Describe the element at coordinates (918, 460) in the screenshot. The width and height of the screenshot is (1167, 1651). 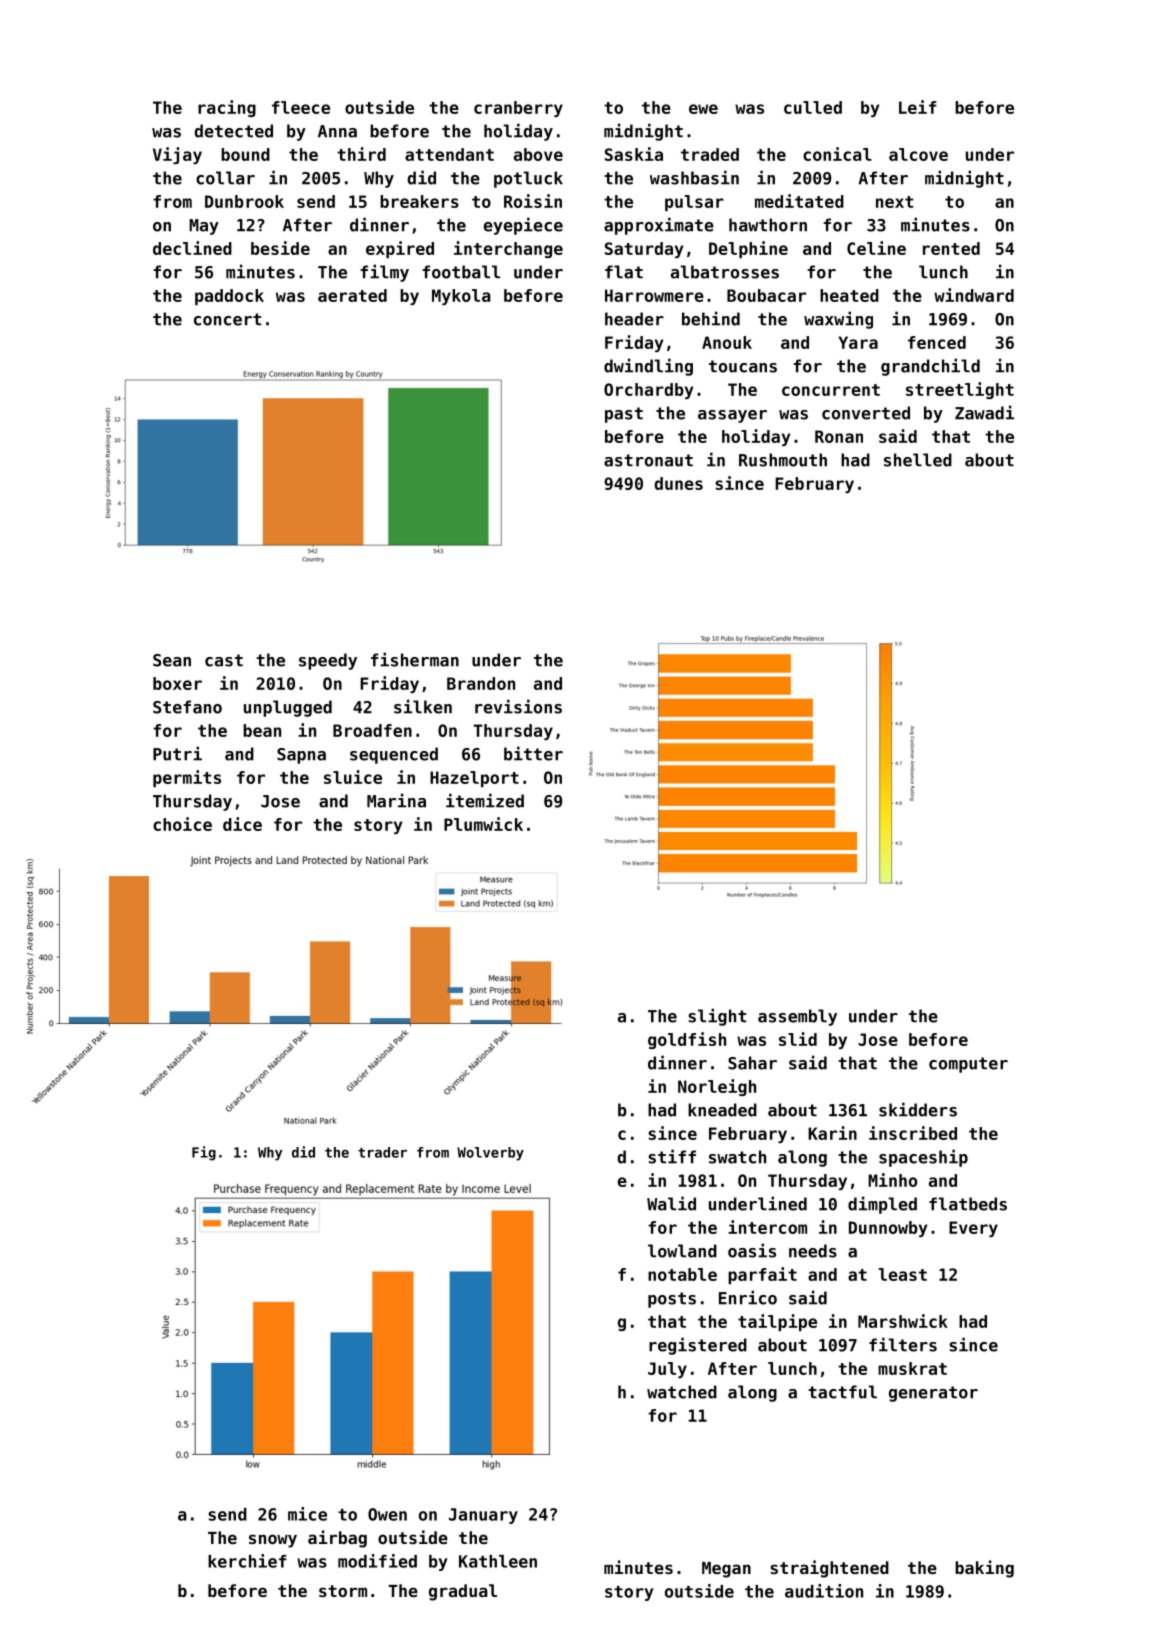
I see `shelled` at that location.
